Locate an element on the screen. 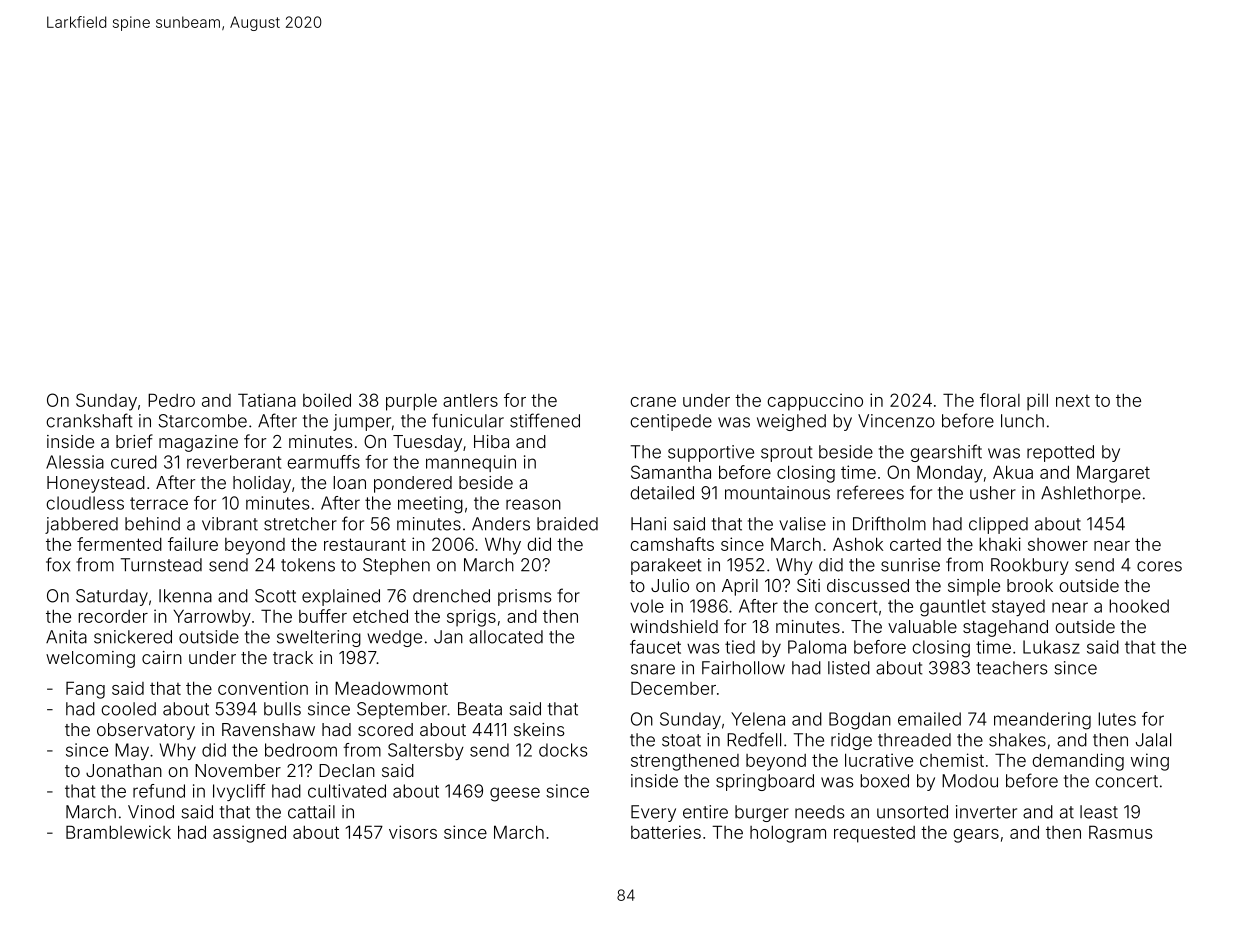 This screenshot has width=1233, height=952. wing is located at coordinates (1150, 762).
